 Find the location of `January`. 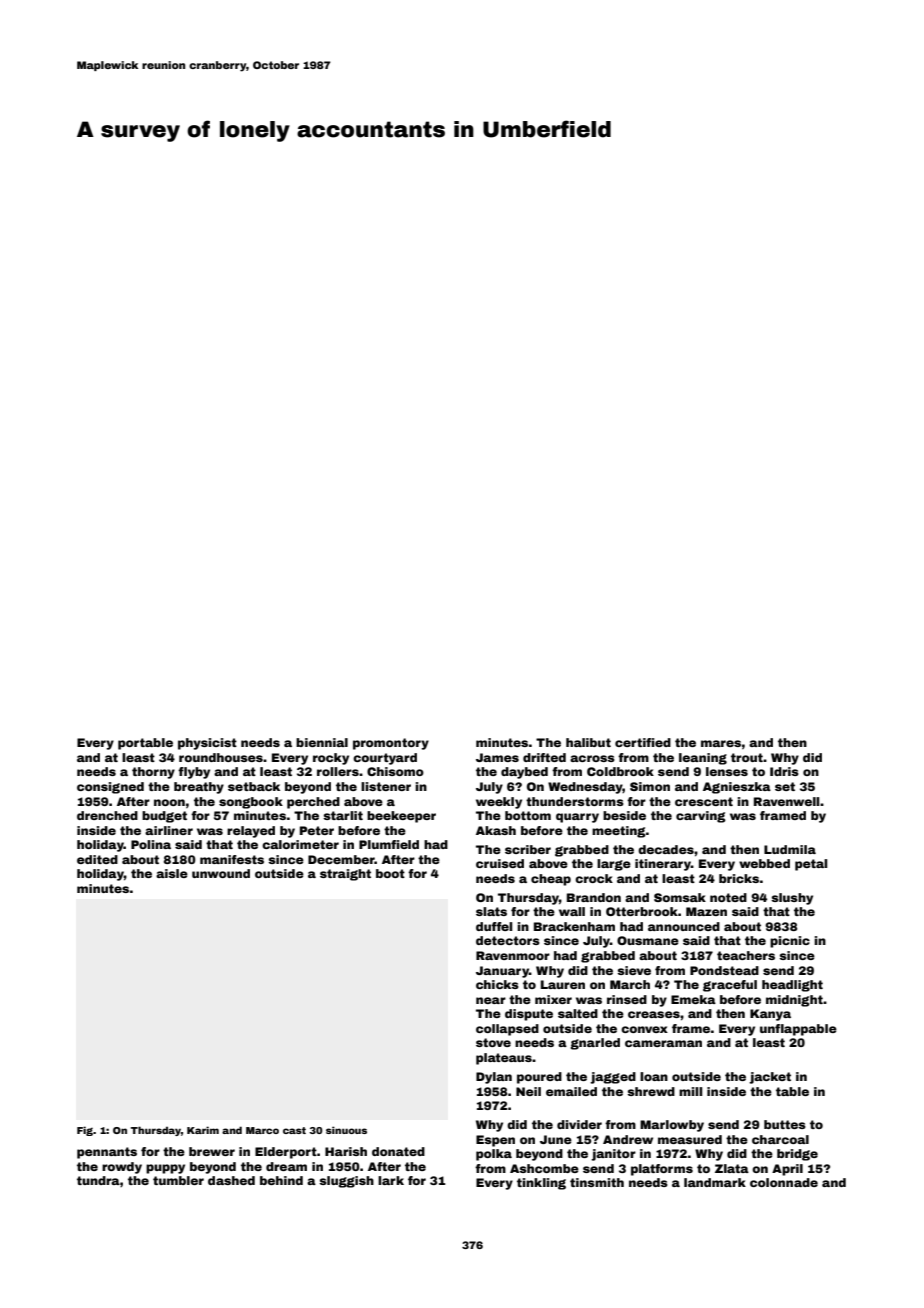

January is located at coordinates (502, 972).
